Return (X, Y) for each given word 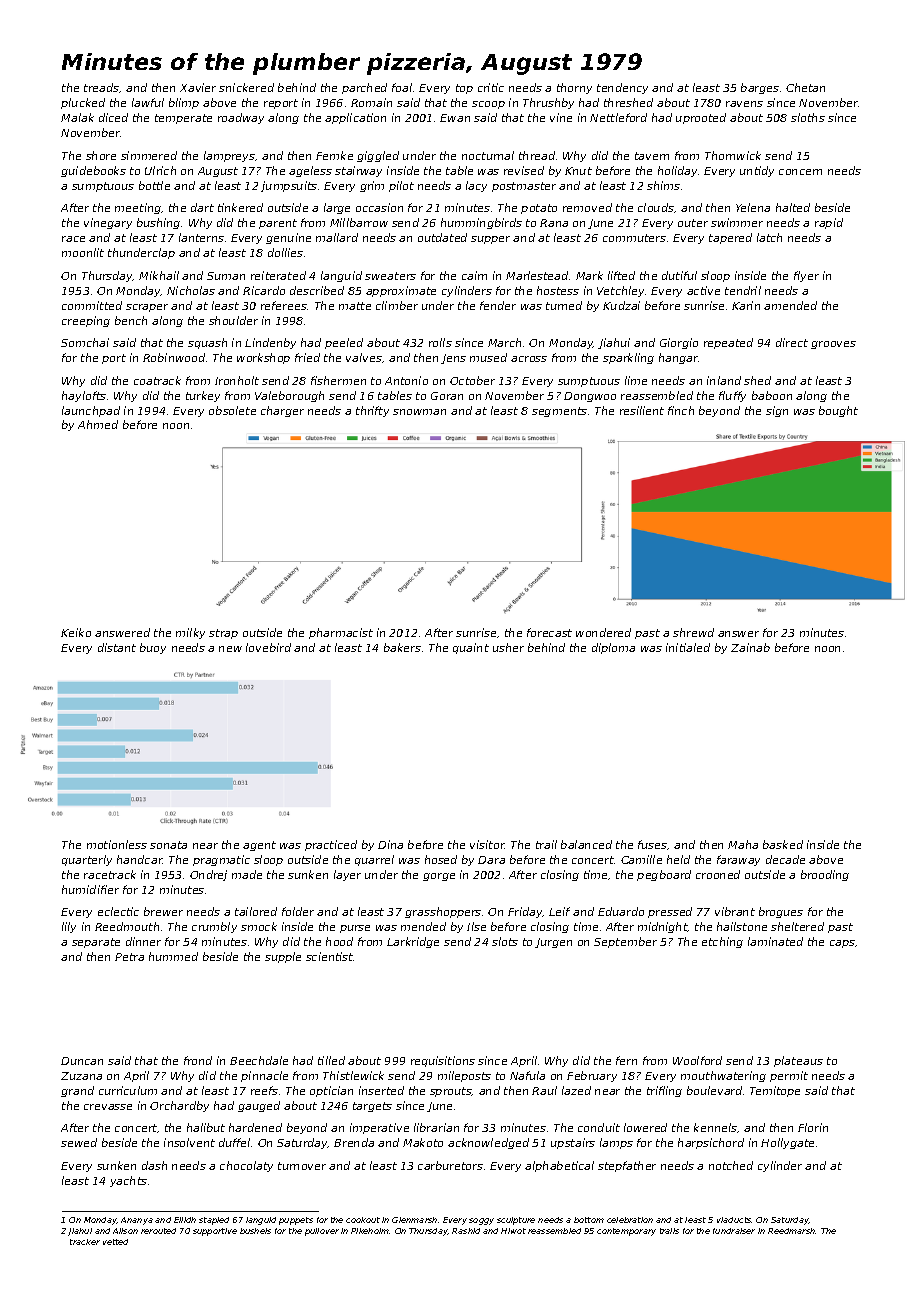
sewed (79, 1142)
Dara (491, 860)
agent (259, 846)
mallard (337, 237)
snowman (419, 412)
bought (838, 411)
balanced (586, 844)
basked (783, 844)
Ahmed (98, 424)
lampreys (229, 156)
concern (800, 172)
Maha (743, 844)
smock (259, 926)
